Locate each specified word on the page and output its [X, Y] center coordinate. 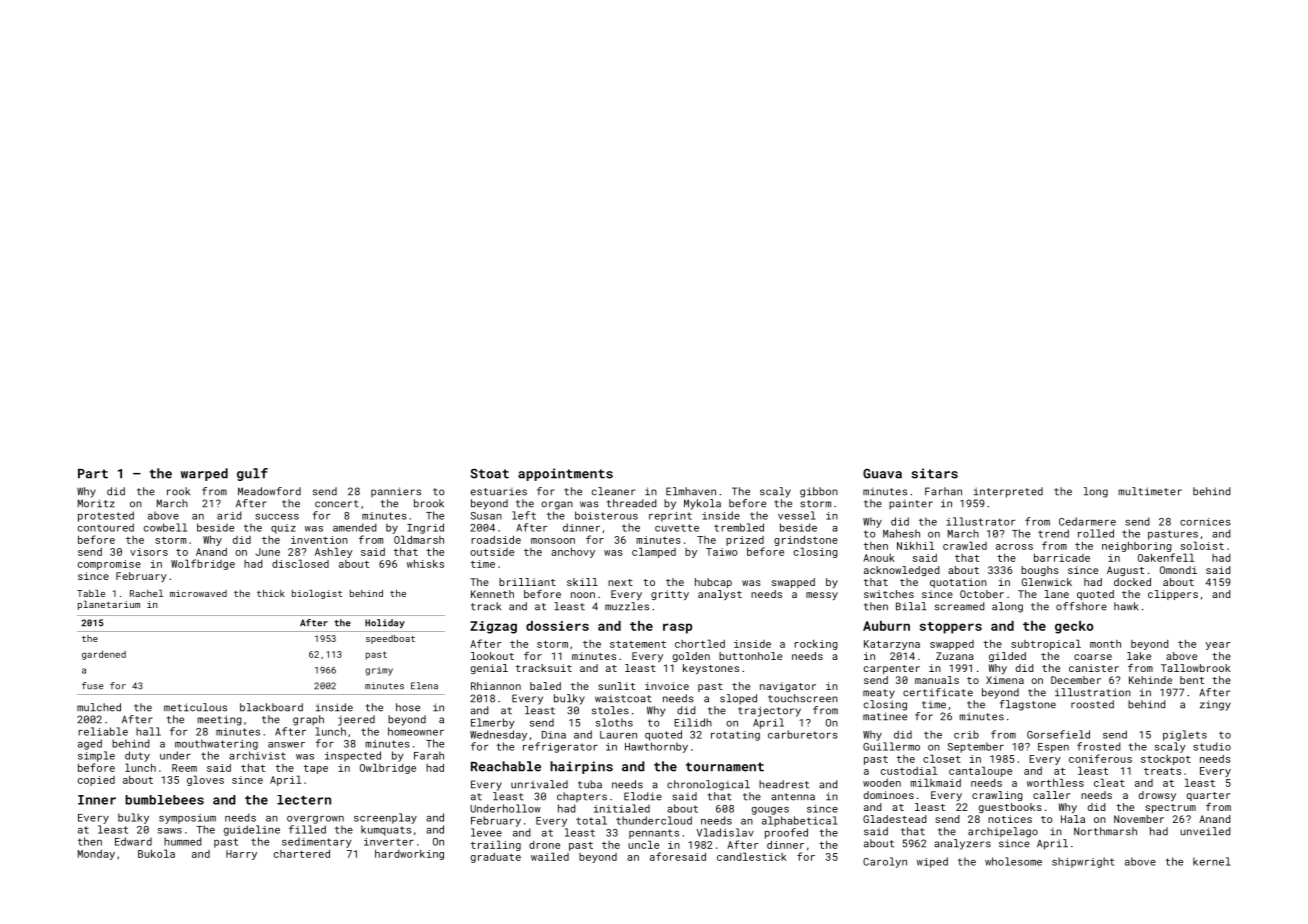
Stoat [489, 473]
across [1014, 547]
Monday [96, 855]
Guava [882, 474]
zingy [1215, 705]
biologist [317, 594]
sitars [934, 473]
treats [1162, 771]
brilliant [527, 582]
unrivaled [539, 784]
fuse [93, 686]
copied [96, 781]
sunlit [616, 686]
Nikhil [915, 545]
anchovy [573, 553]
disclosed [300, 563]
